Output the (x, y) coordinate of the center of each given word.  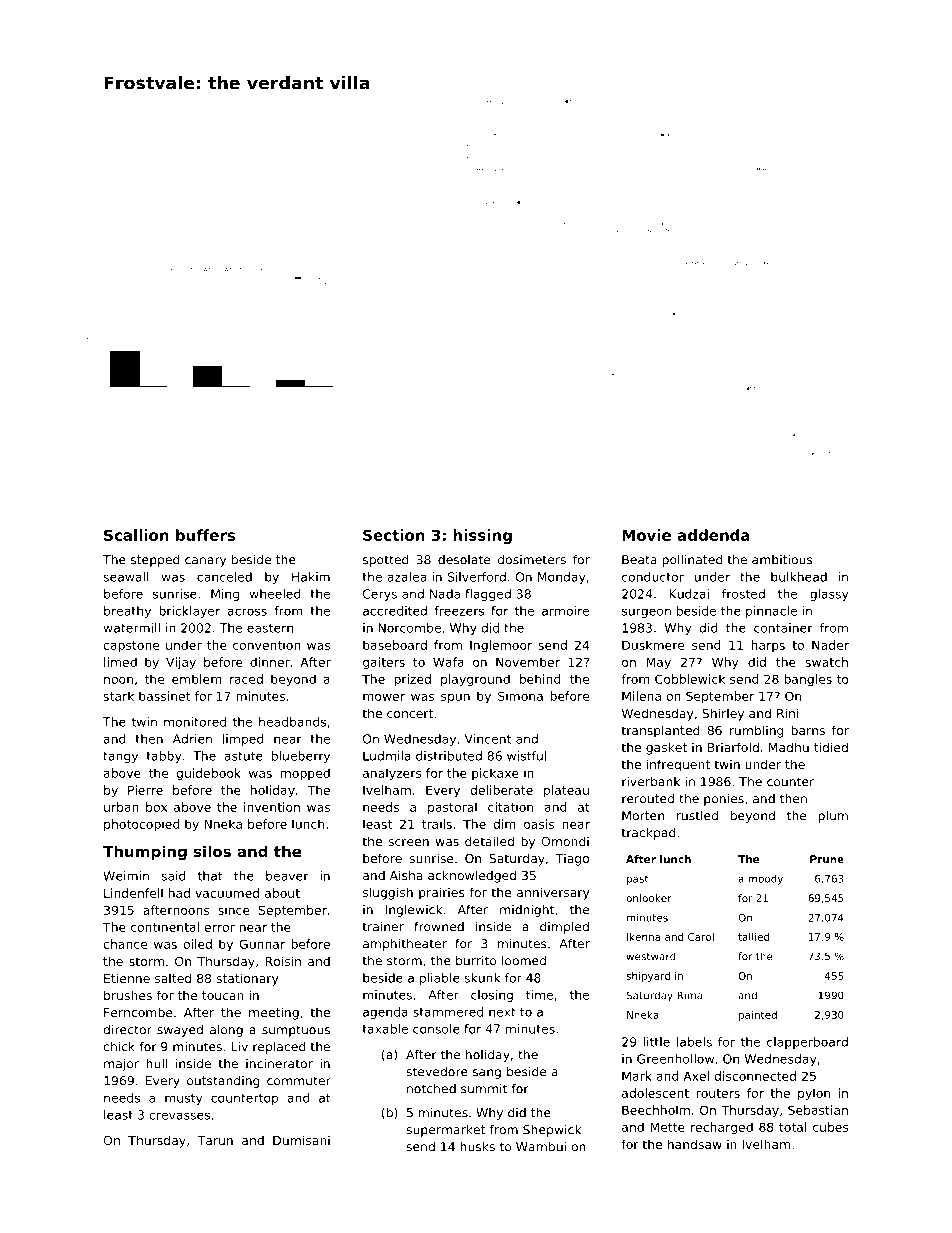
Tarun (215, 1140)
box (156, 807)
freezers (459, 611)
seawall (126, 577)
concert (410, 713)
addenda (713, 535)
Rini (788, 713)
